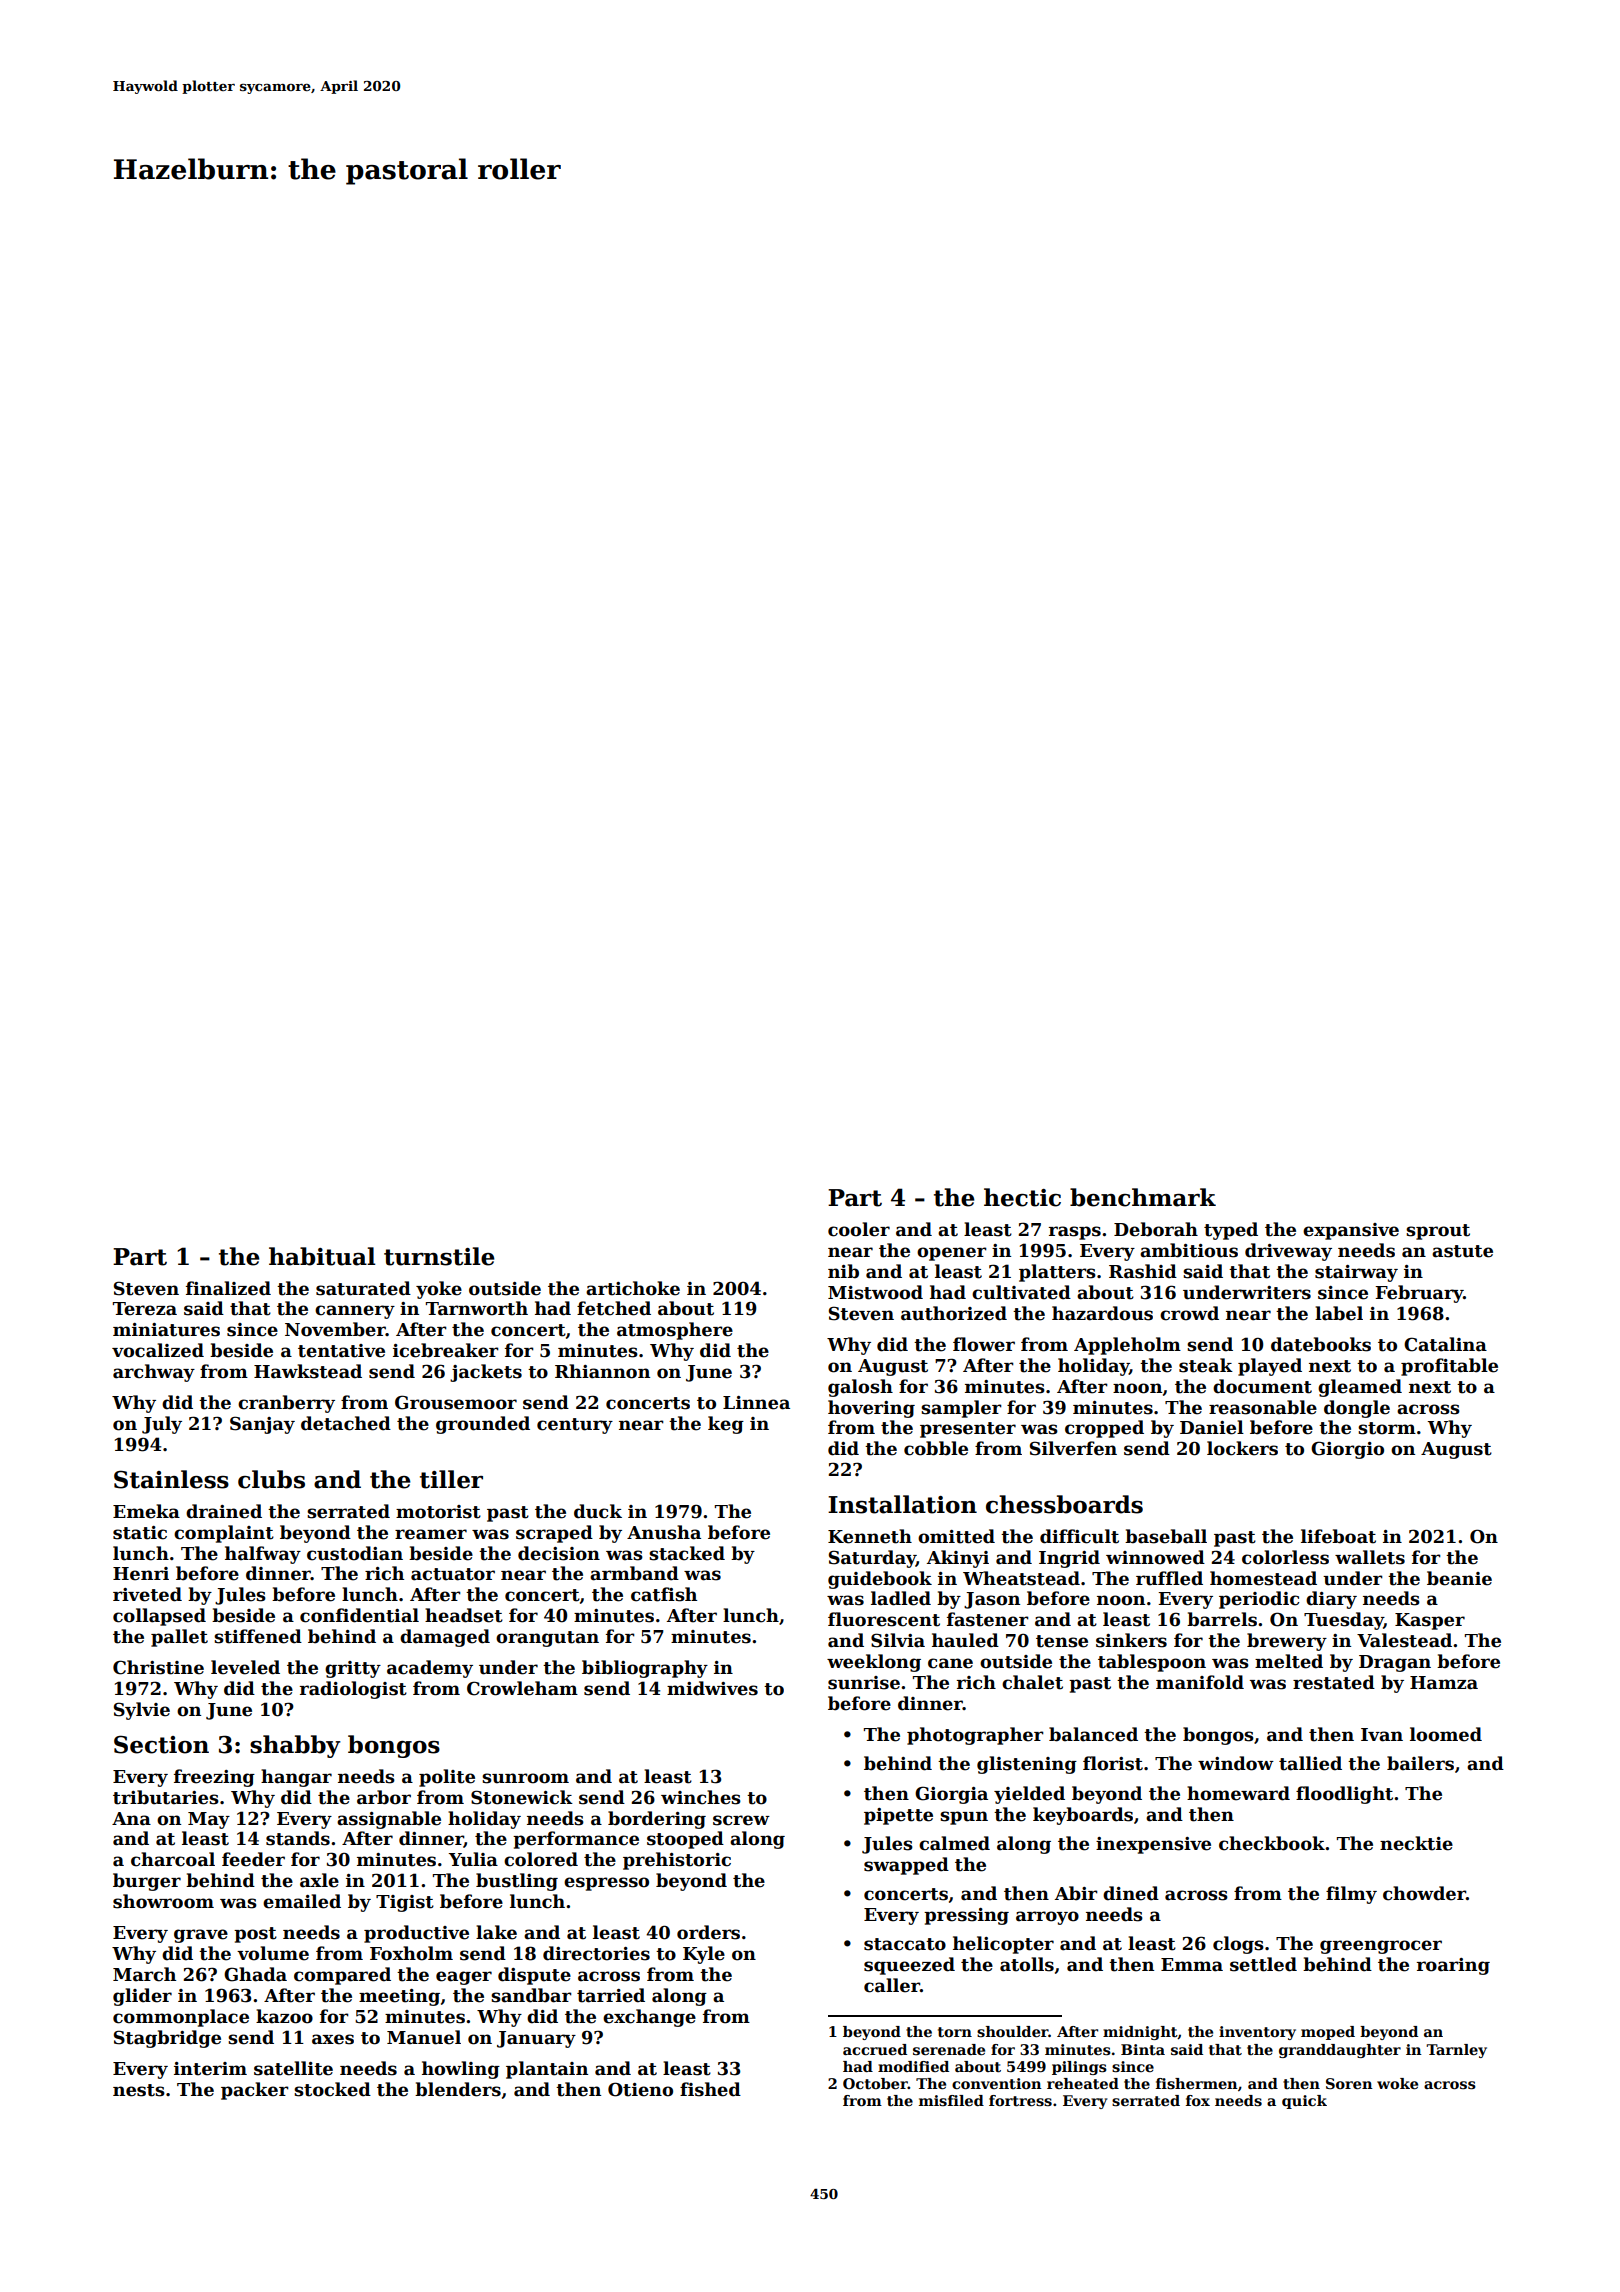  Describe the element at coordinates (1113, 1763) in the document. I see `florist` at that location.
